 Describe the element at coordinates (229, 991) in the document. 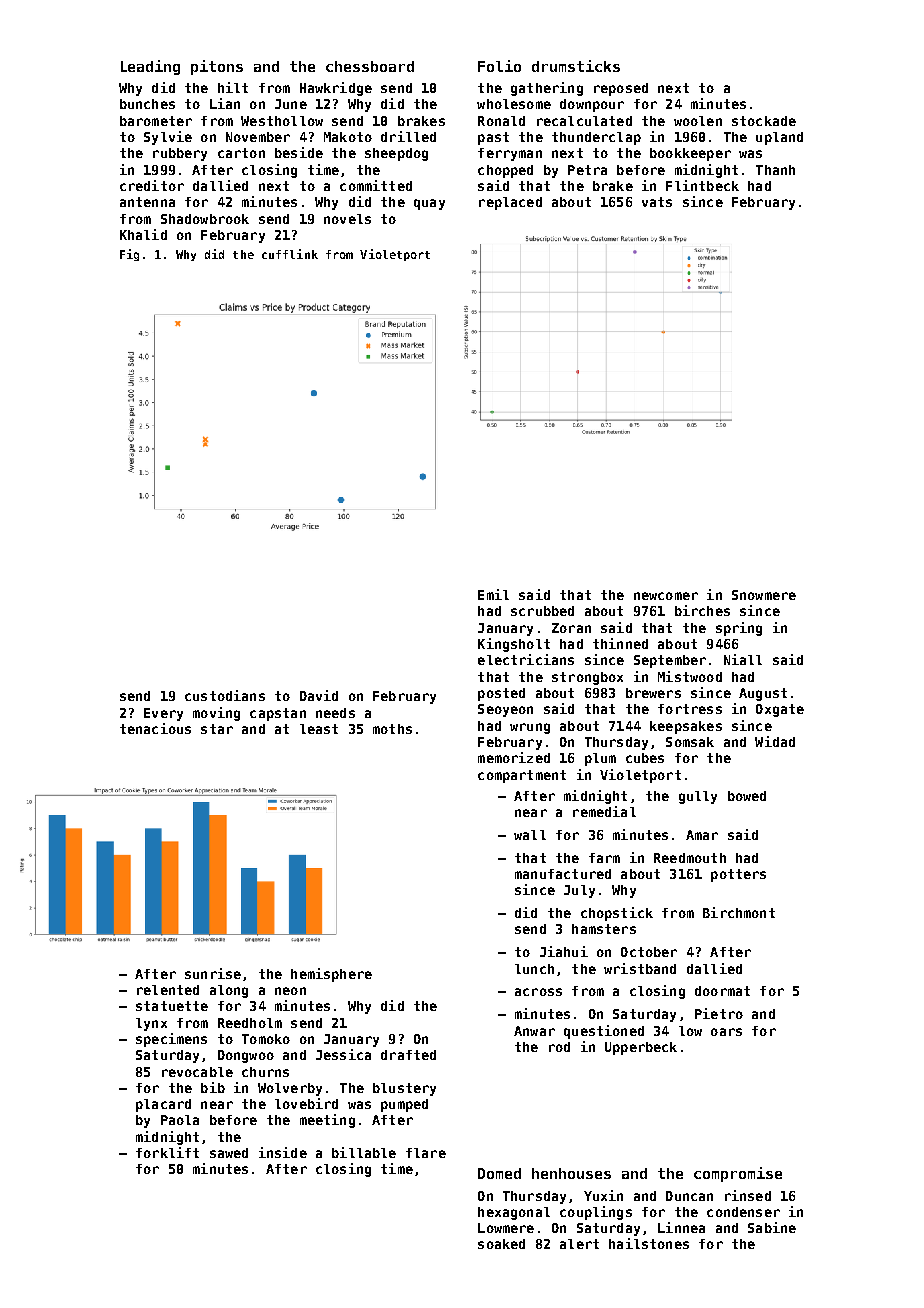

I see `along` at that location.
